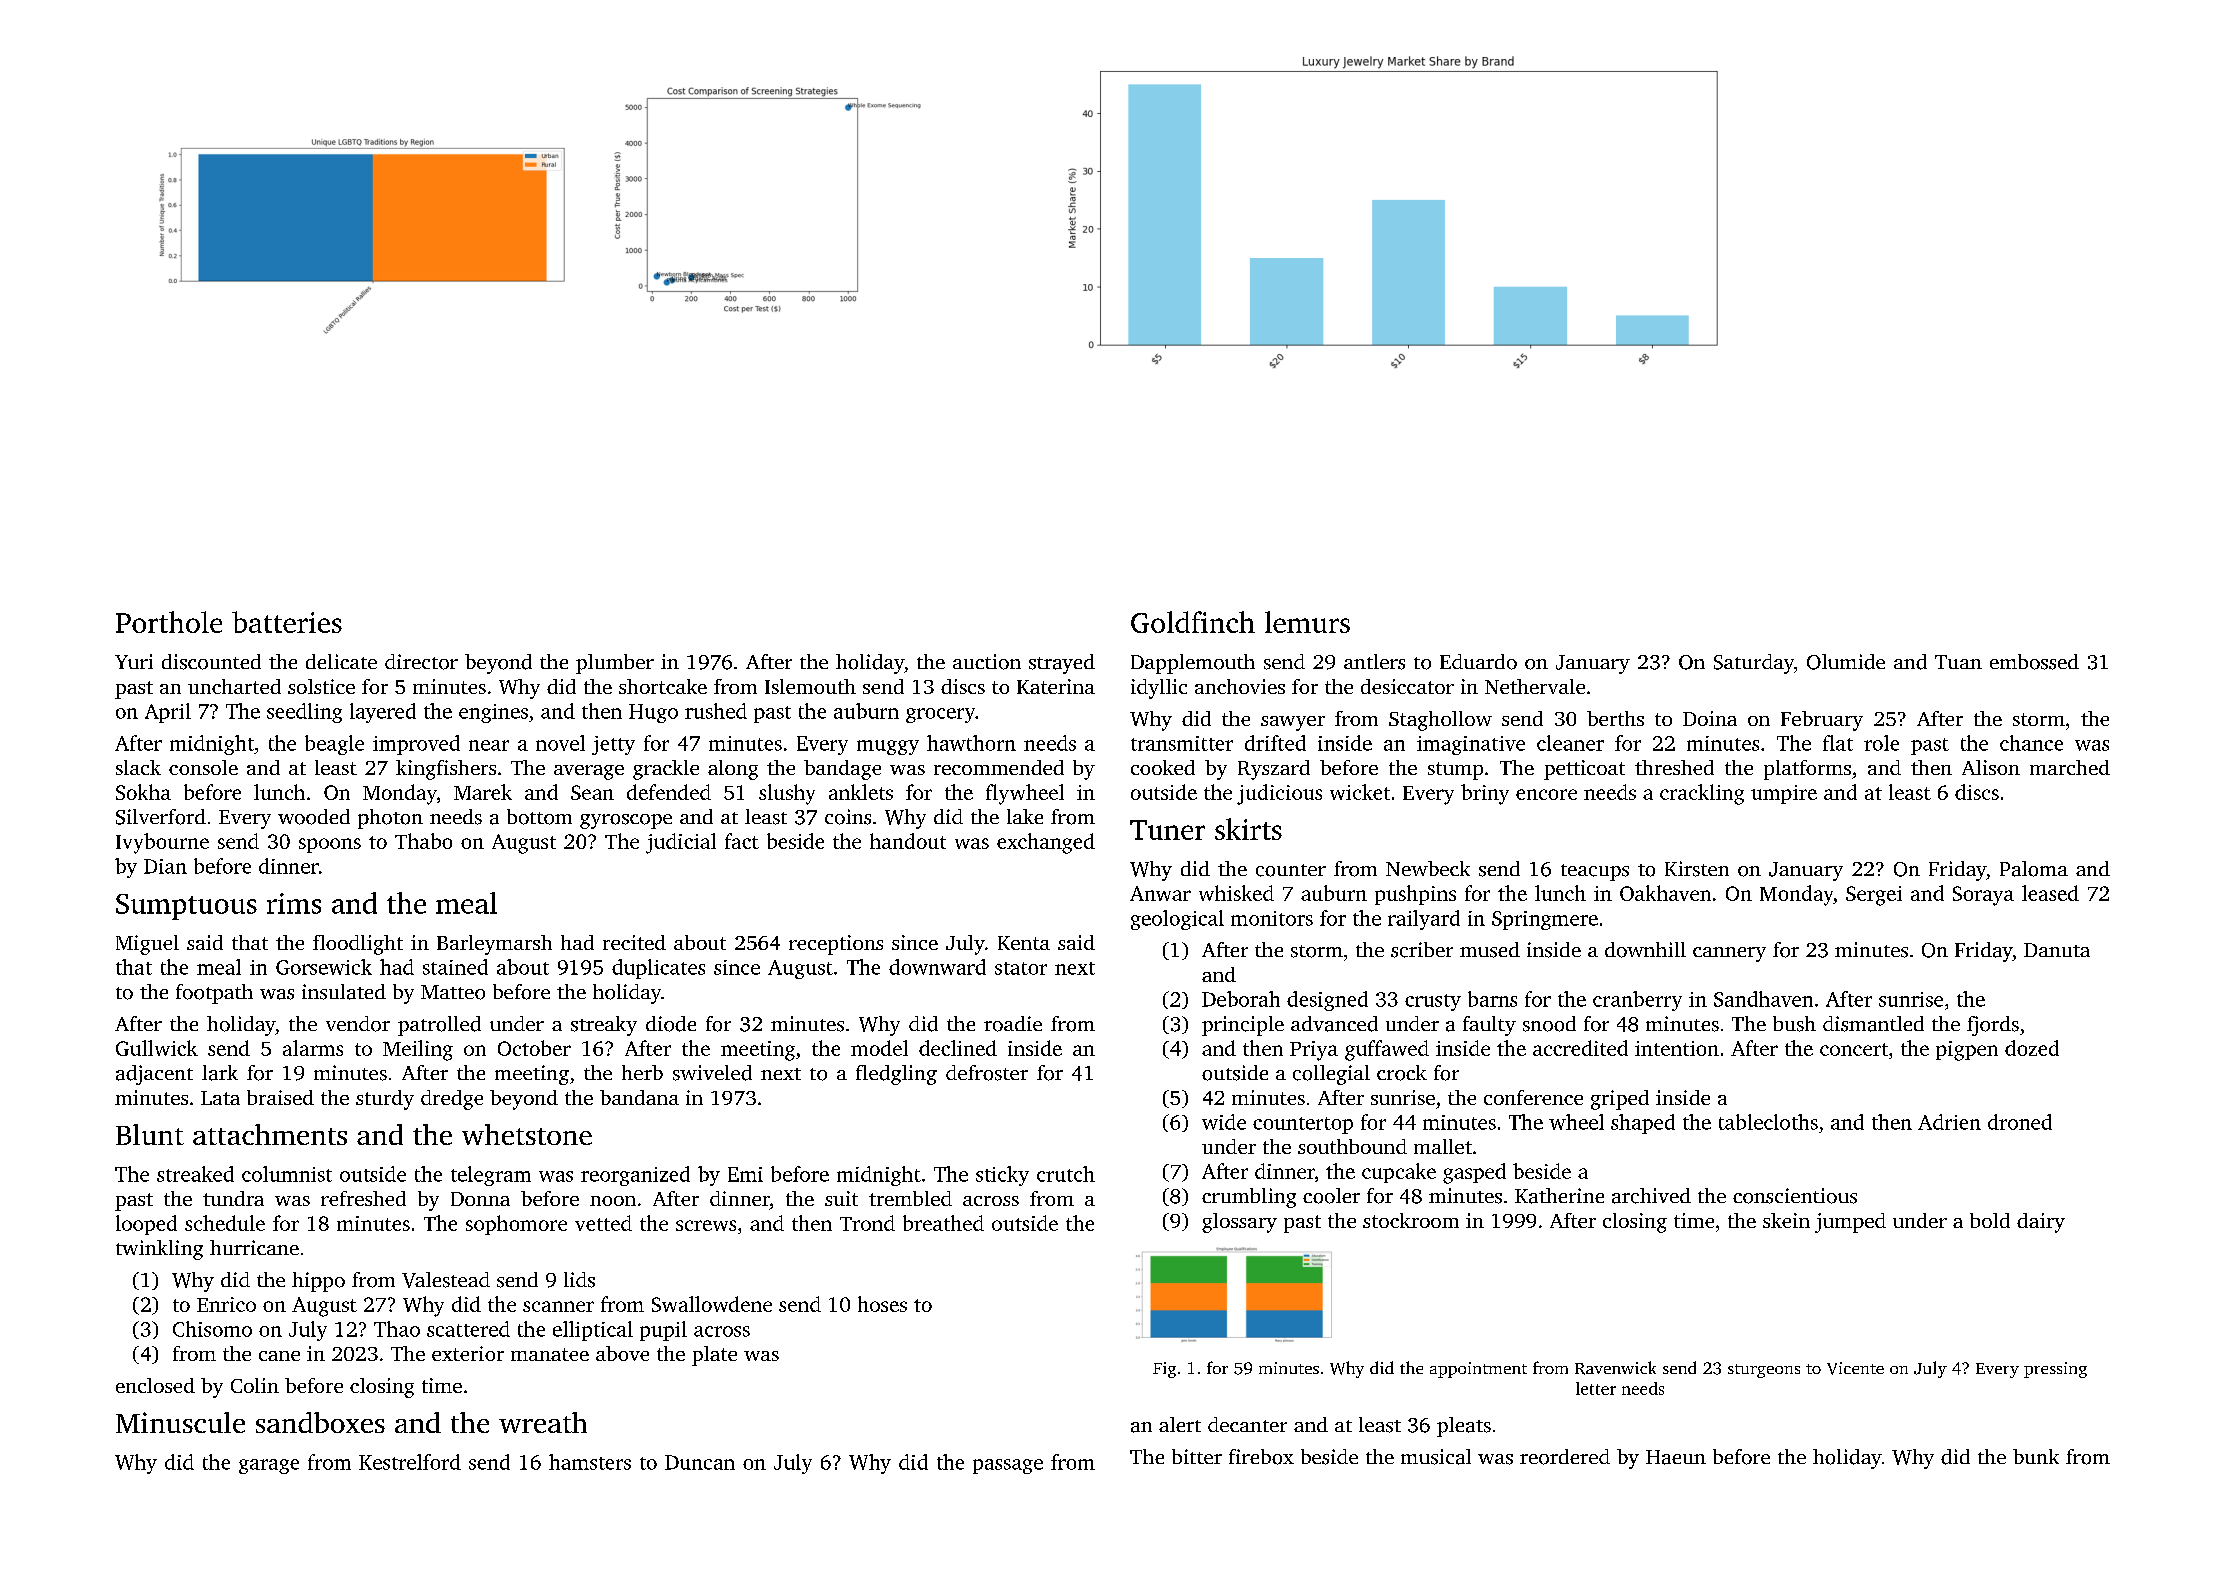 The width and height of the screenshot is (2225, 1573). I want to click on drifted, so click(1275, 743).
